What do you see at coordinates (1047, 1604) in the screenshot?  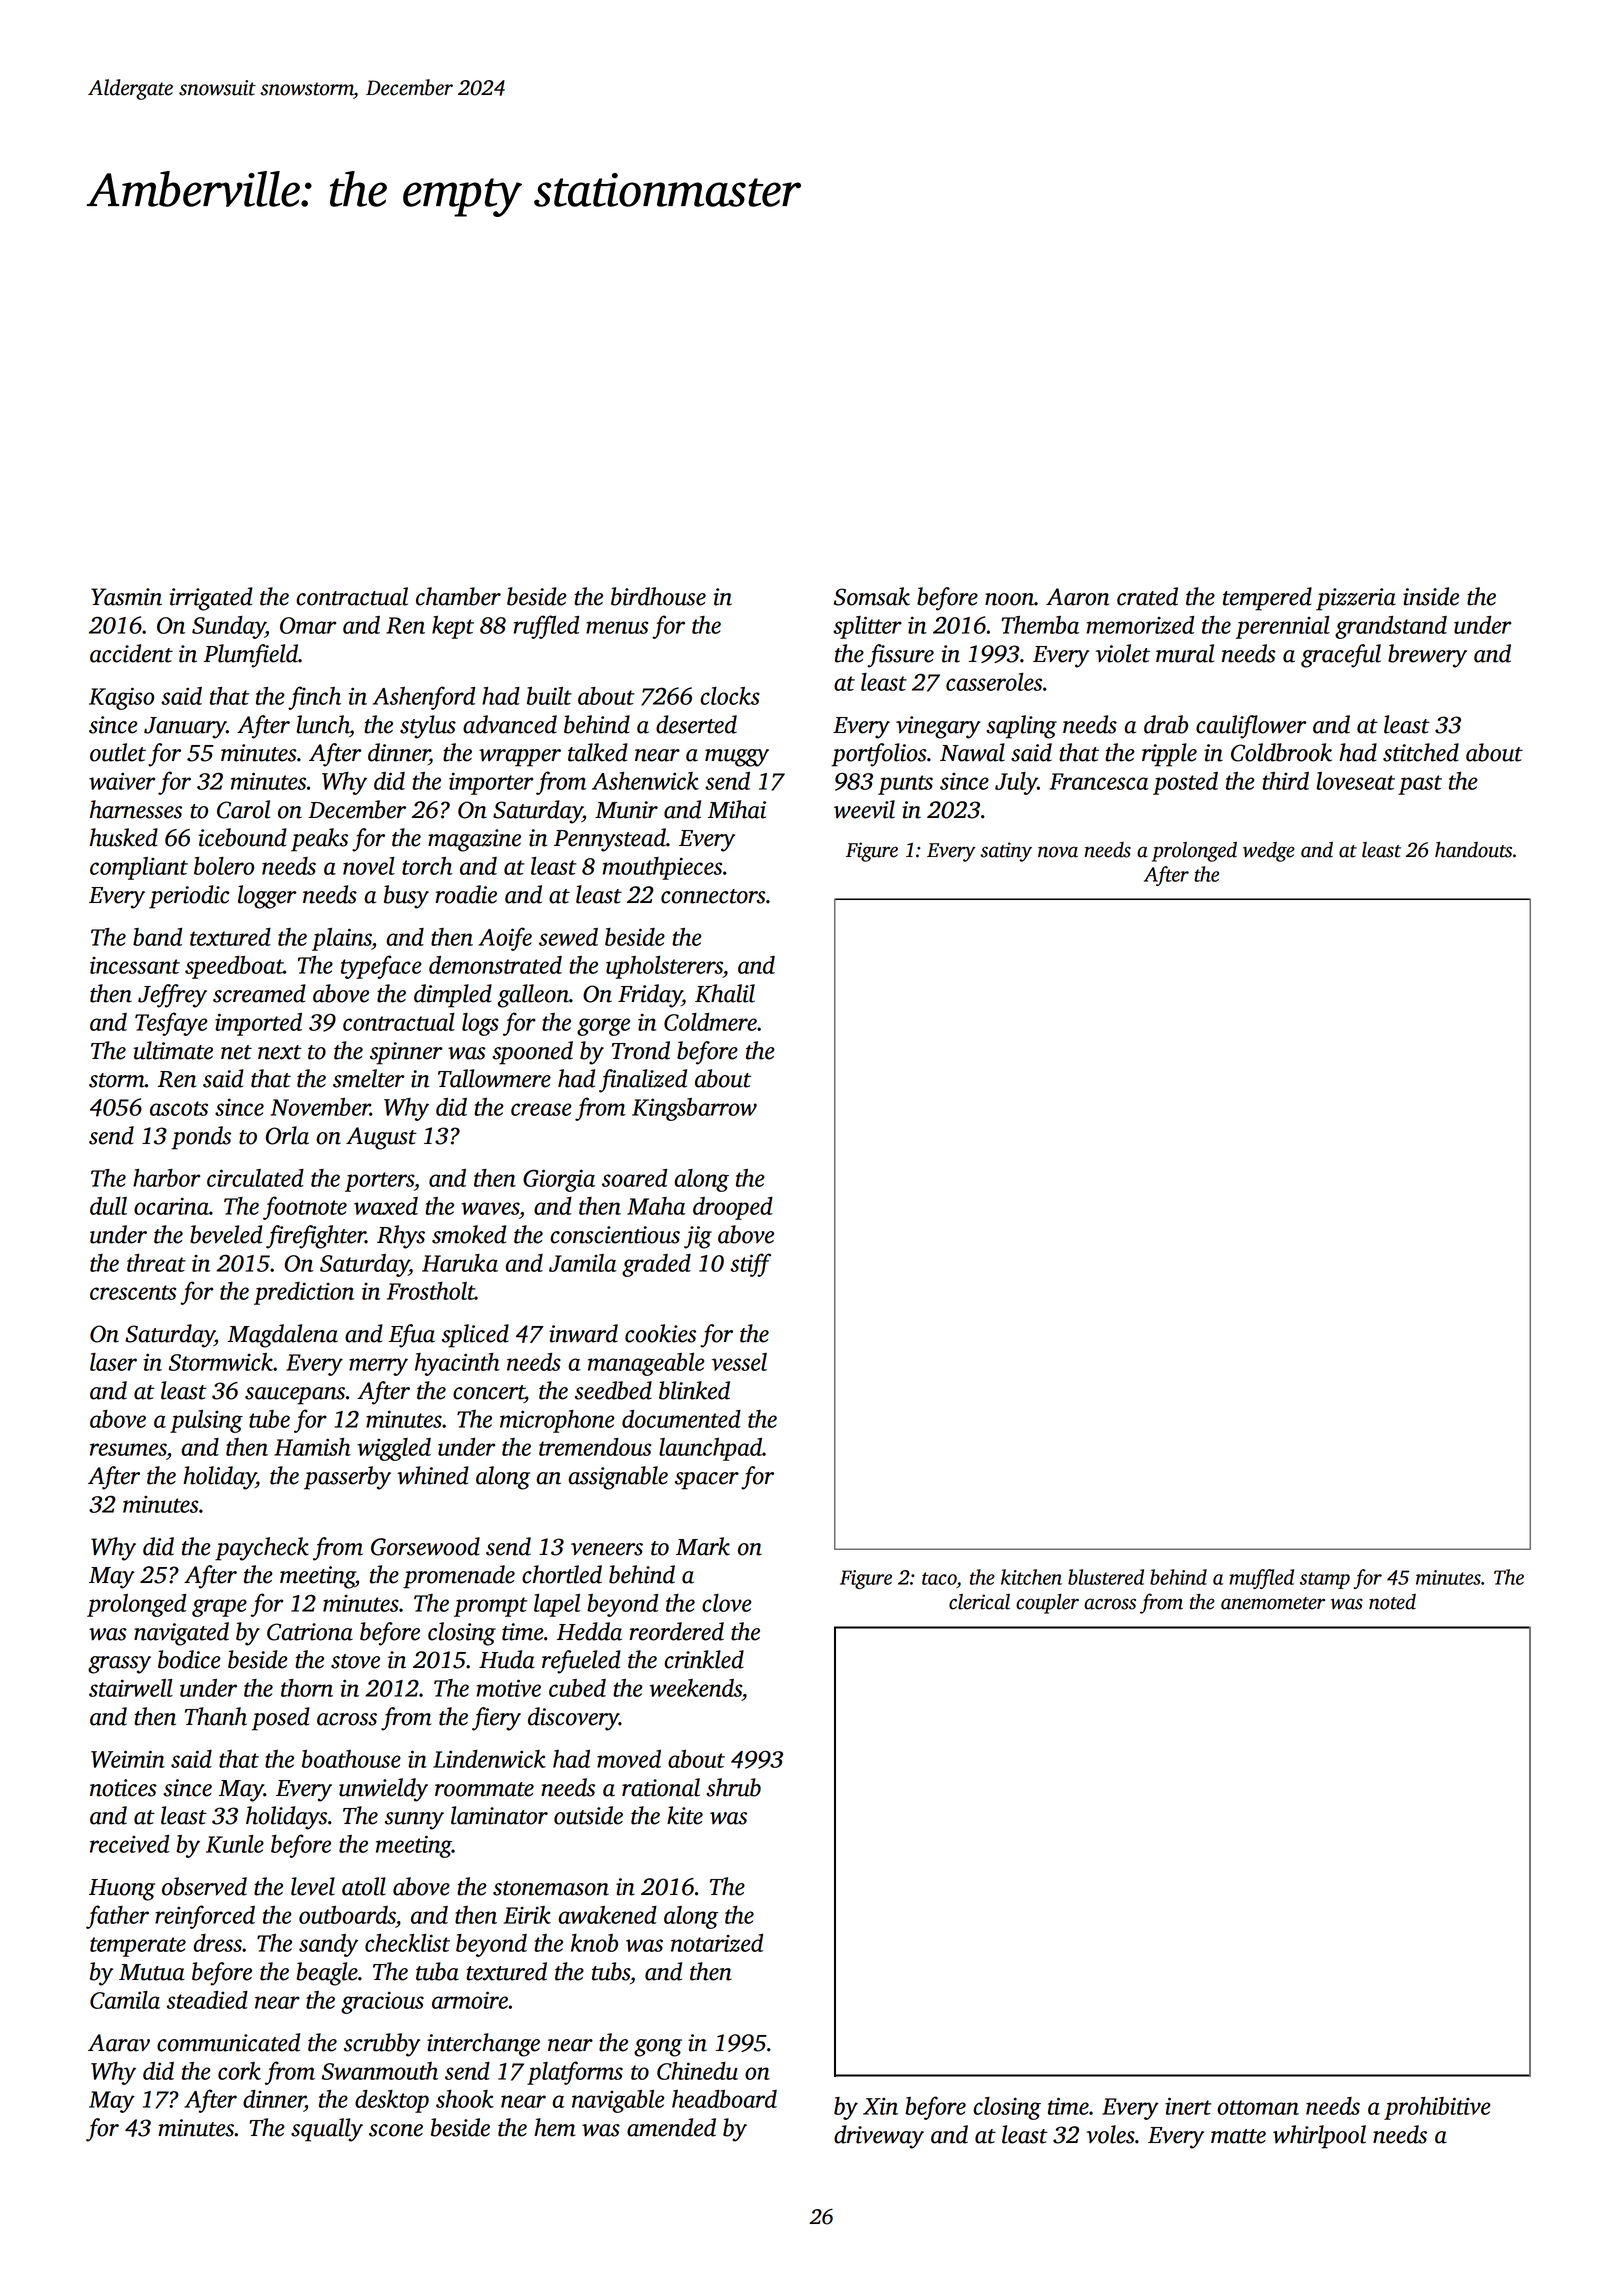 I see `coupler` at bounding box center [1047, 1604].
